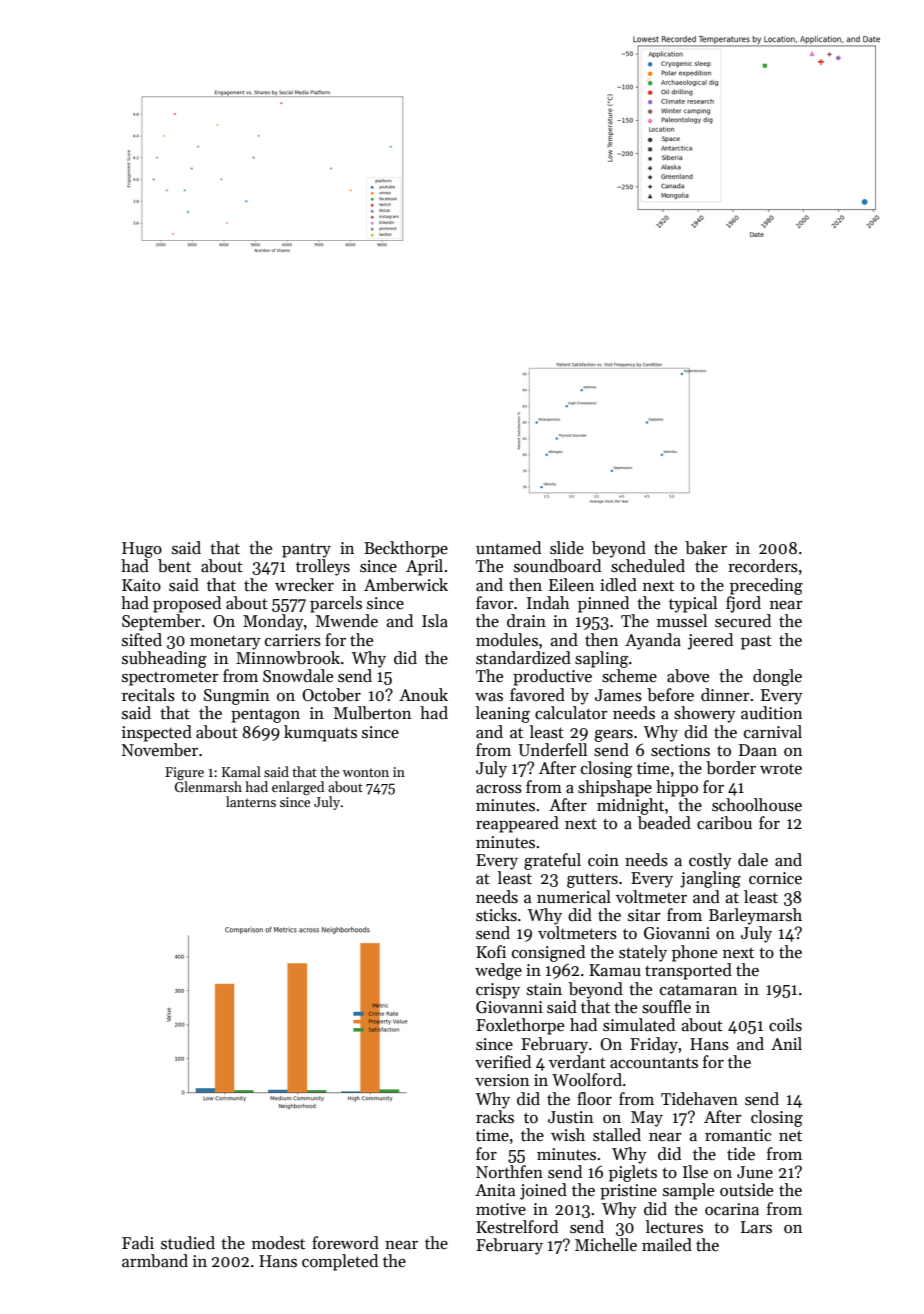  I want to click on Kofi, so click(491, 952).
